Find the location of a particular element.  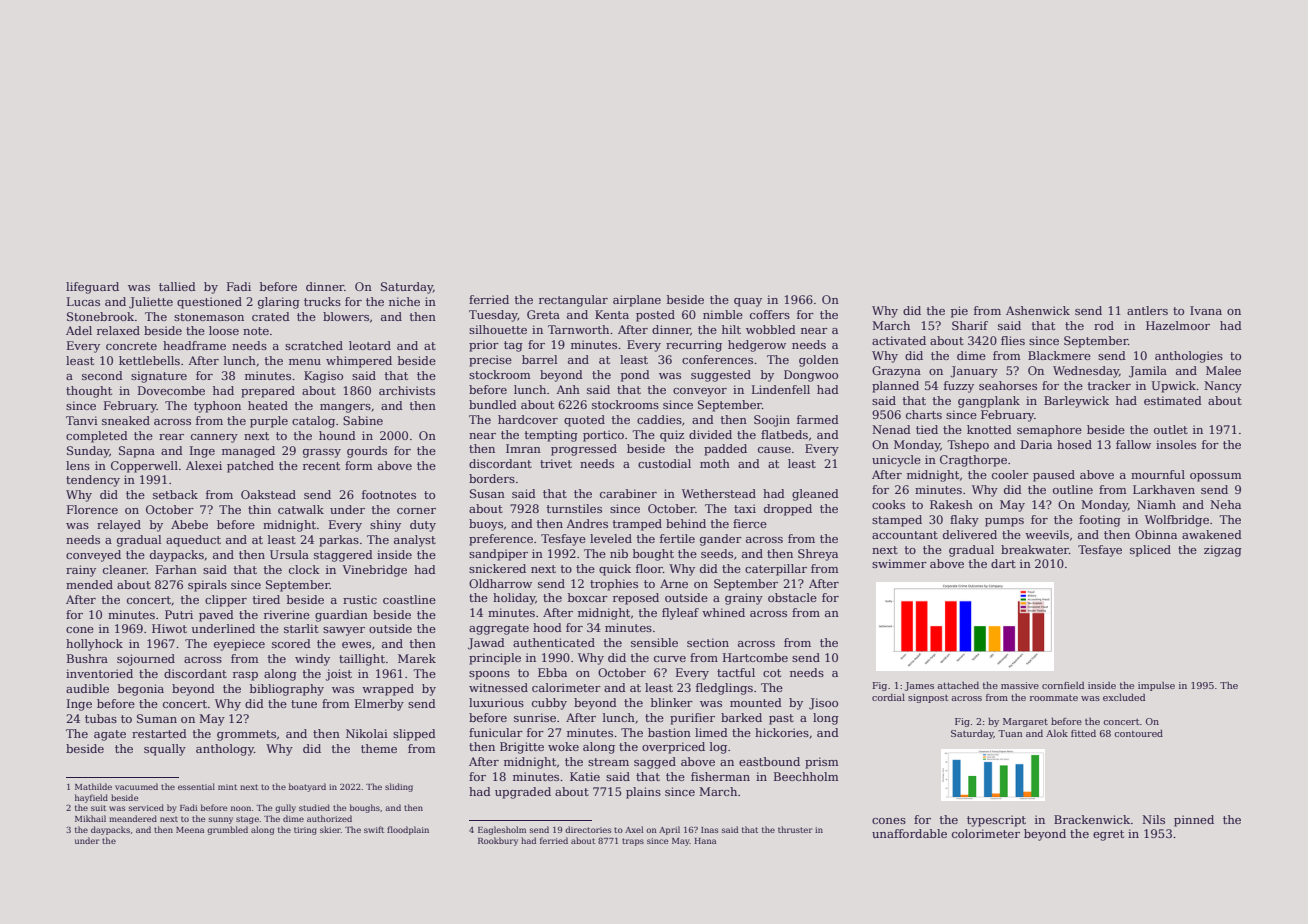

whimpered is located at coordinates (359, 362).
